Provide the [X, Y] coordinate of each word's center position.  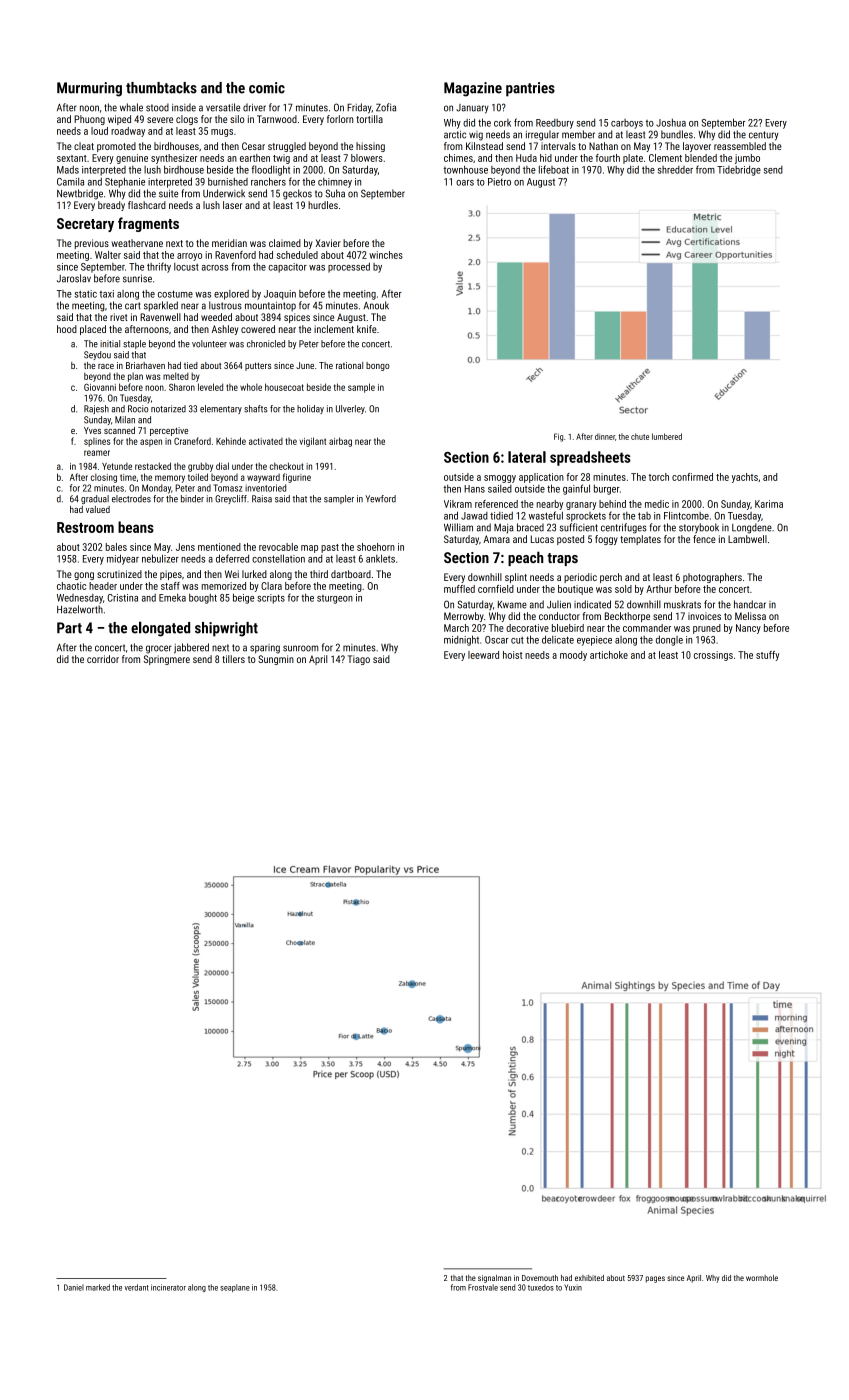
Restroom [85, 527]
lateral [527, 457]
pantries [530, 89]
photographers [712, 578]
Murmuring [89, 89]
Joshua [671, 123]
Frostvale [483, 1287]
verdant [137, 1287]
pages [655, 1279]
